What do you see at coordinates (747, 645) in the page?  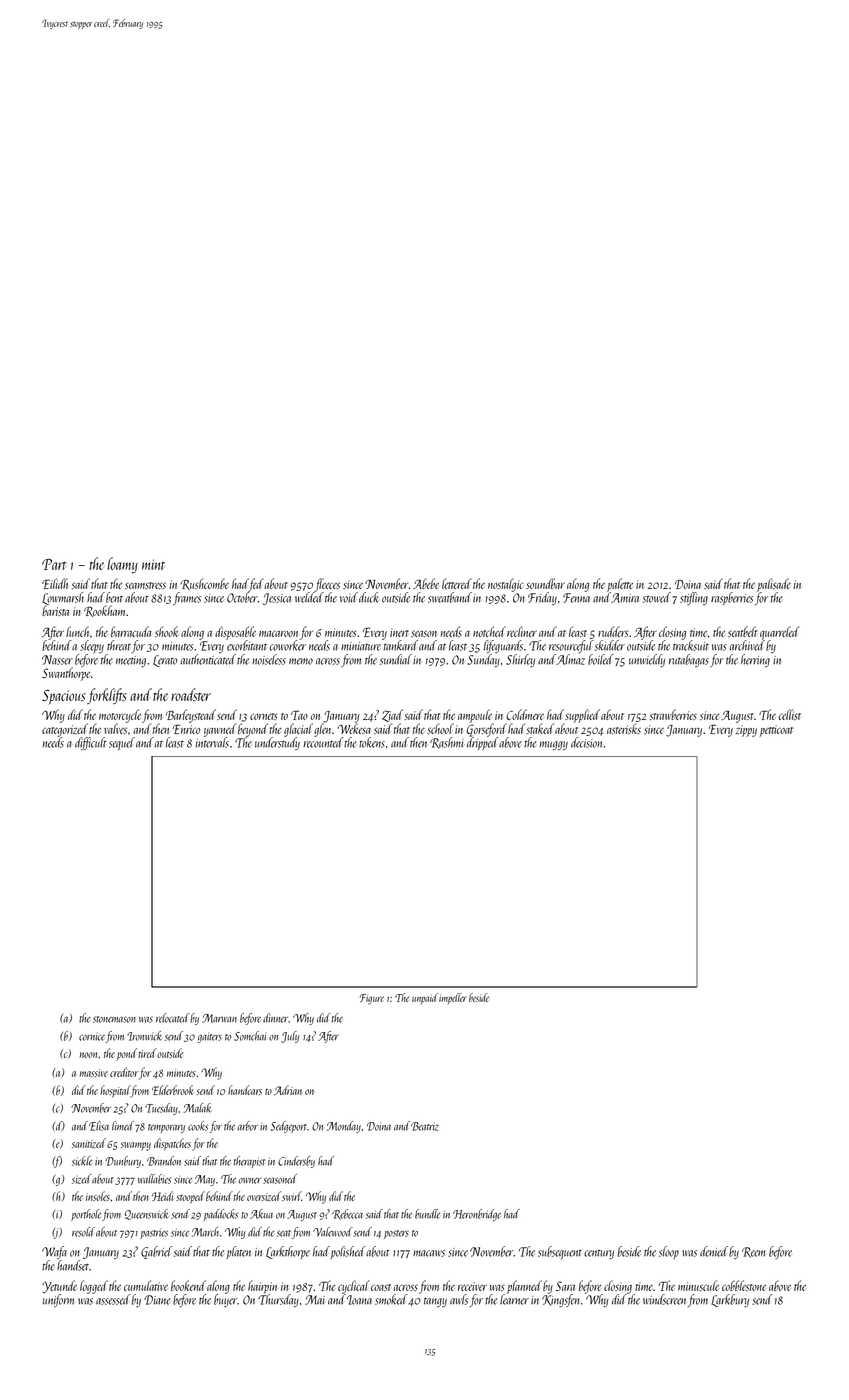 I see `archived` at bounding box center [747, 645].
